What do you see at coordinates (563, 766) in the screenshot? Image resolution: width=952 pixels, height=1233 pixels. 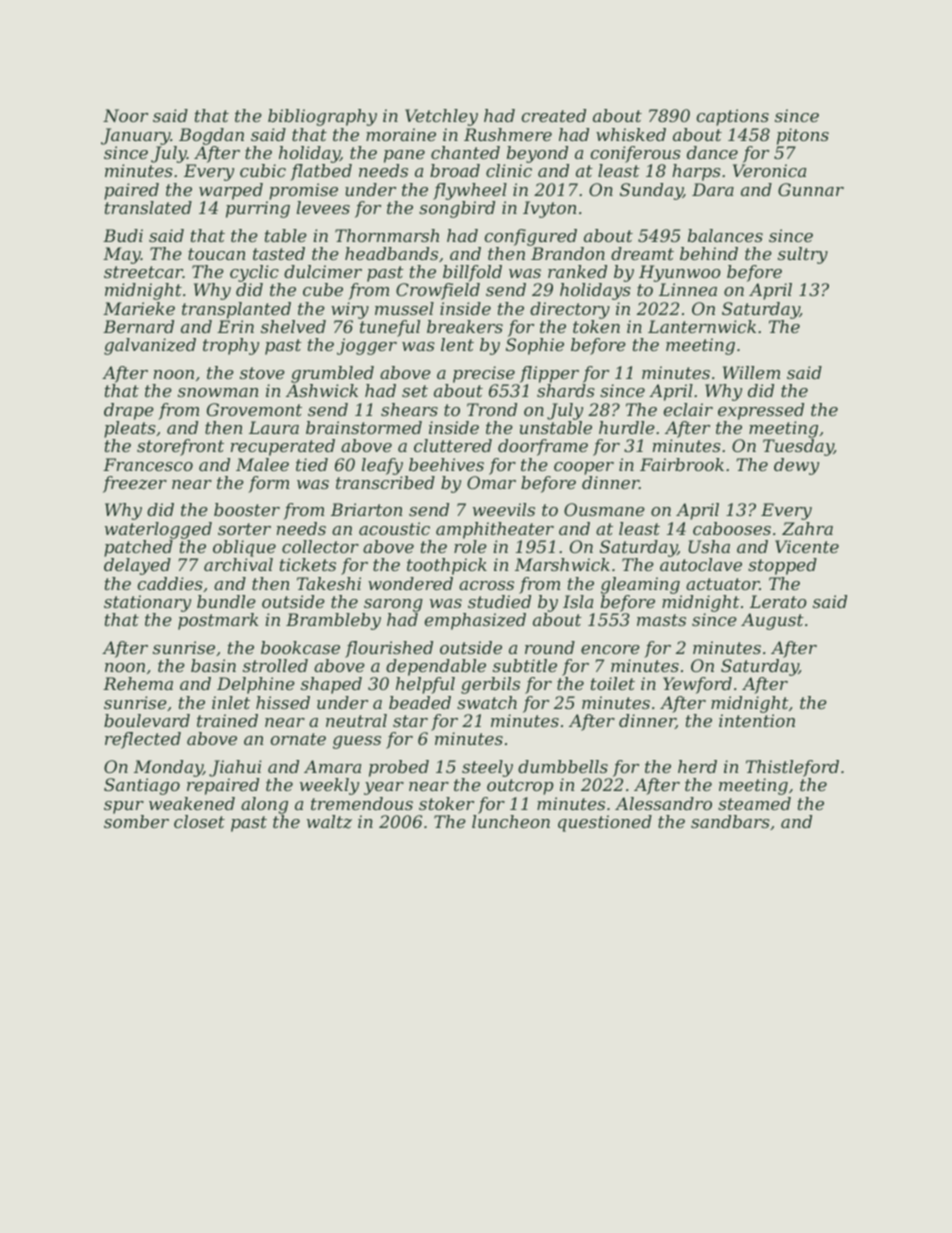 I see `dumbbells` at bounding box center [563, 766].
